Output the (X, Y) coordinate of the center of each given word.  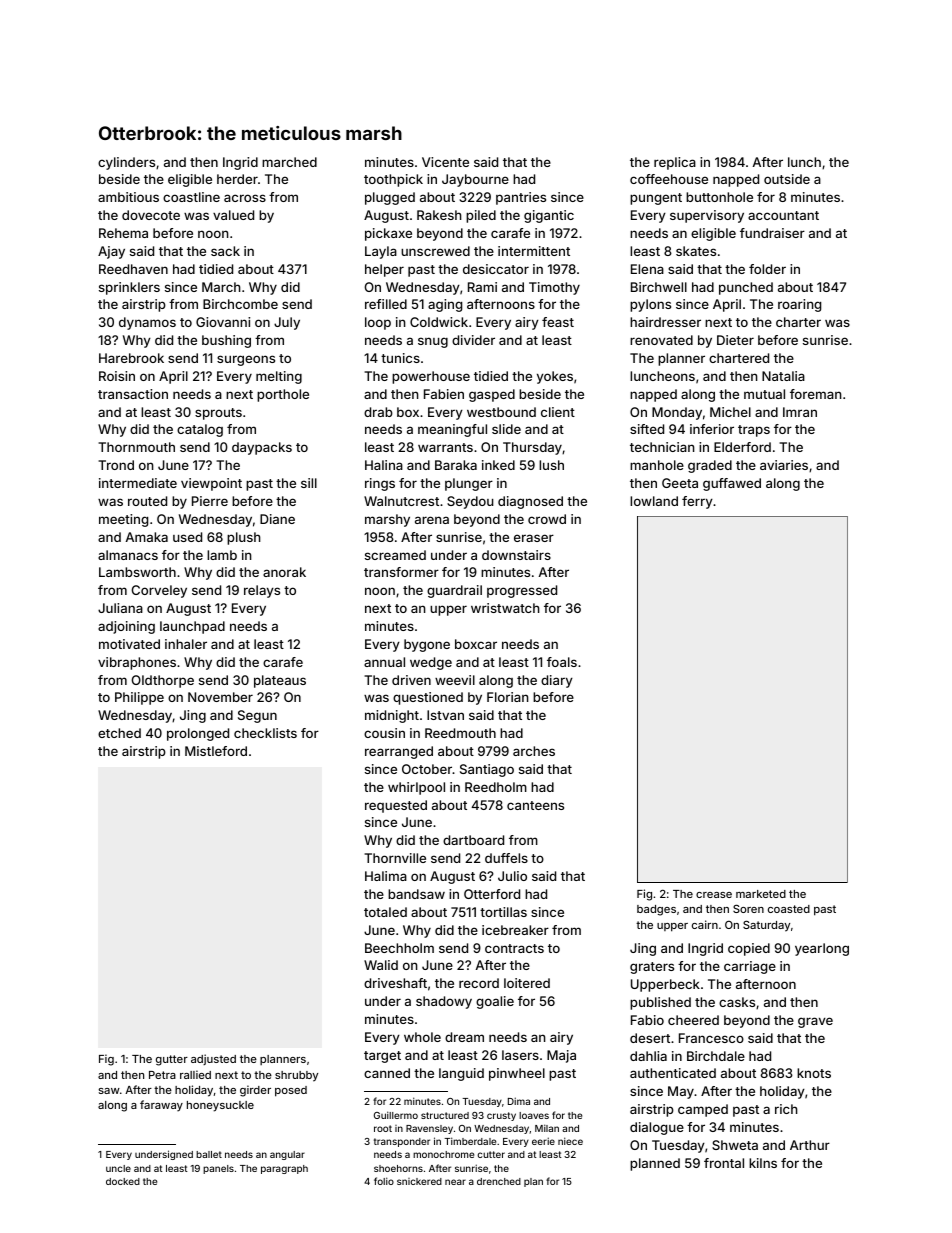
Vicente (445, 162)
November (220, 697)
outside (787, 179)
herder (237, 179)
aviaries (784, 465)
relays (262, 591)
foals (562, 662)
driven (411, 680)
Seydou (470, 502)
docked (123, 1181)
